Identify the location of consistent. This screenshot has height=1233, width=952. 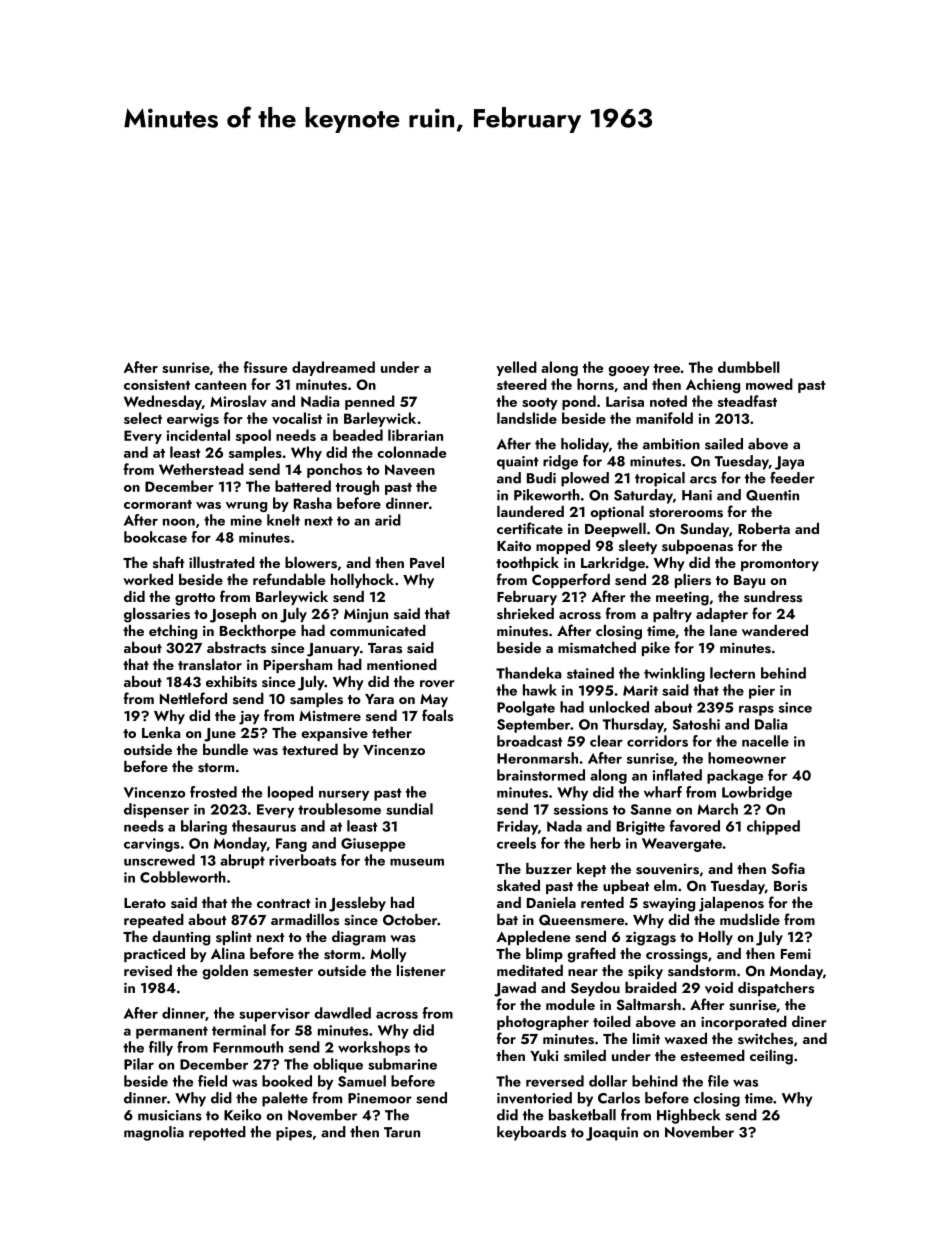
(157, 384).
